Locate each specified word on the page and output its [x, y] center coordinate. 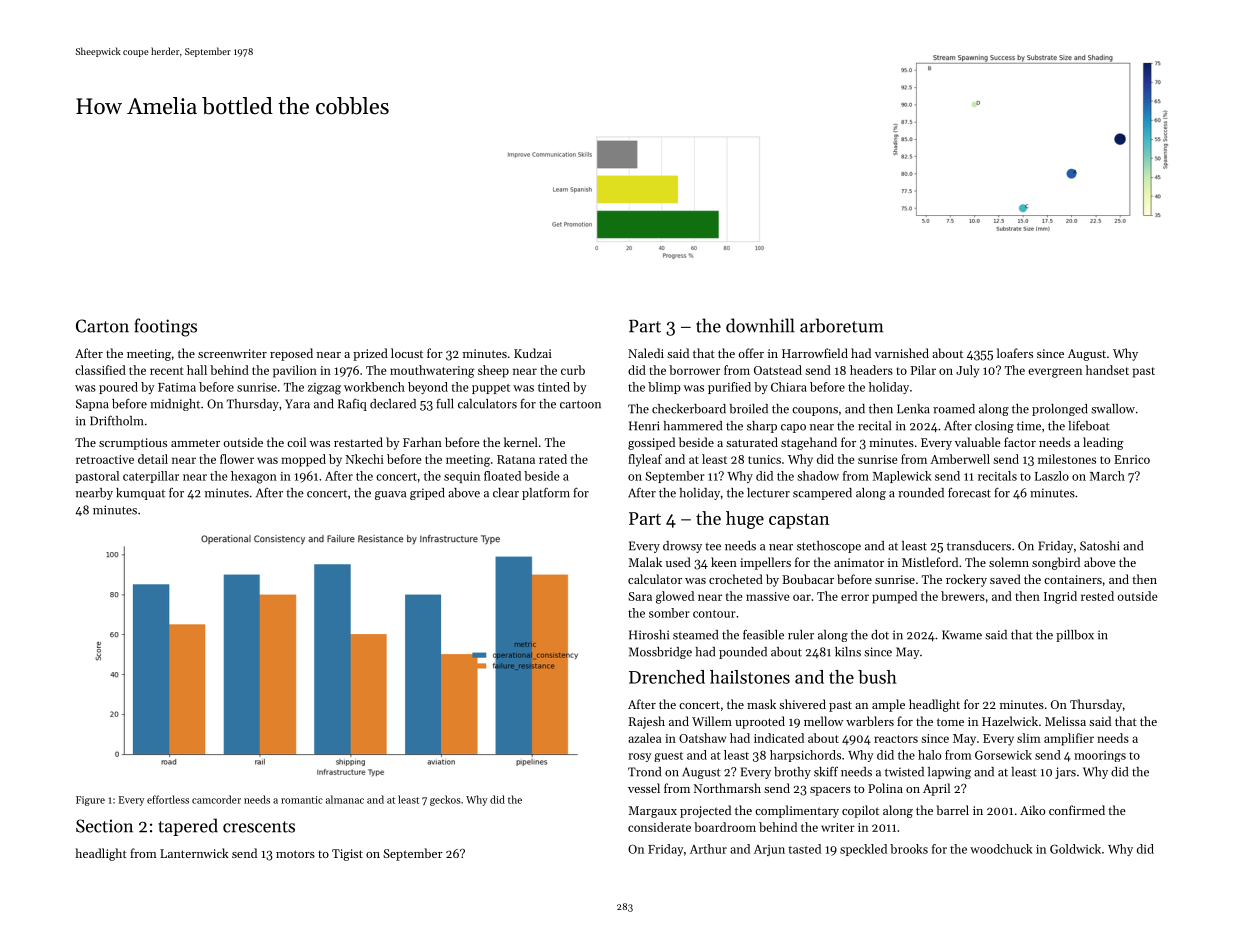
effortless [168, 799]
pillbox [1075, 636]
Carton [102, 326]
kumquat [140, 494]
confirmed [1077, 810]
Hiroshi [649, 635]
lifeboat [1089, 426]
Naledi [646, 353]
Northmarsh [727, 788]
